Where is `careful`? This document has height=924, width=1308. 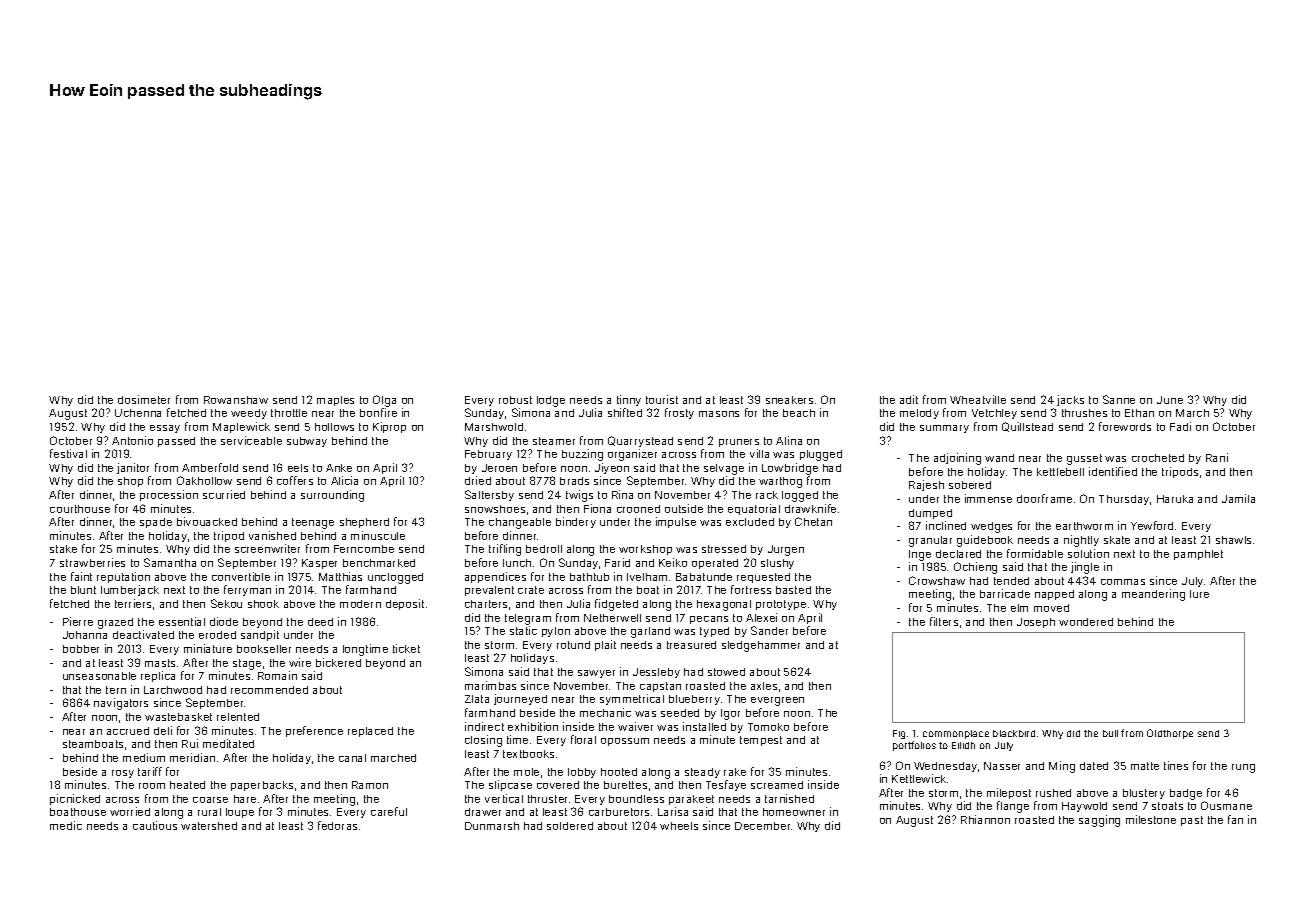 careful is located at coordinates (389, 811).
